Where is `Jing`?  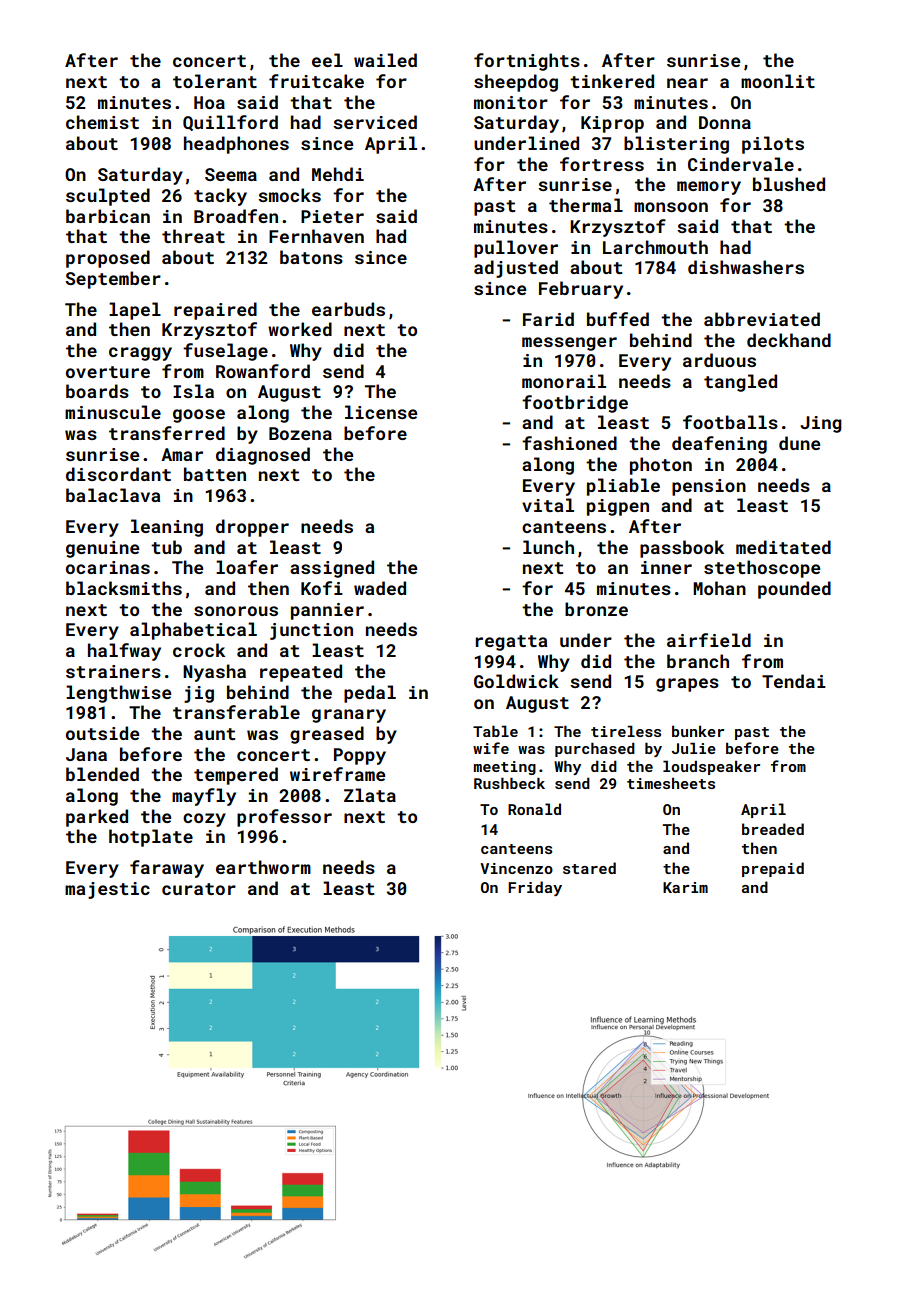 Jing is located at coordinates (821, 424).
